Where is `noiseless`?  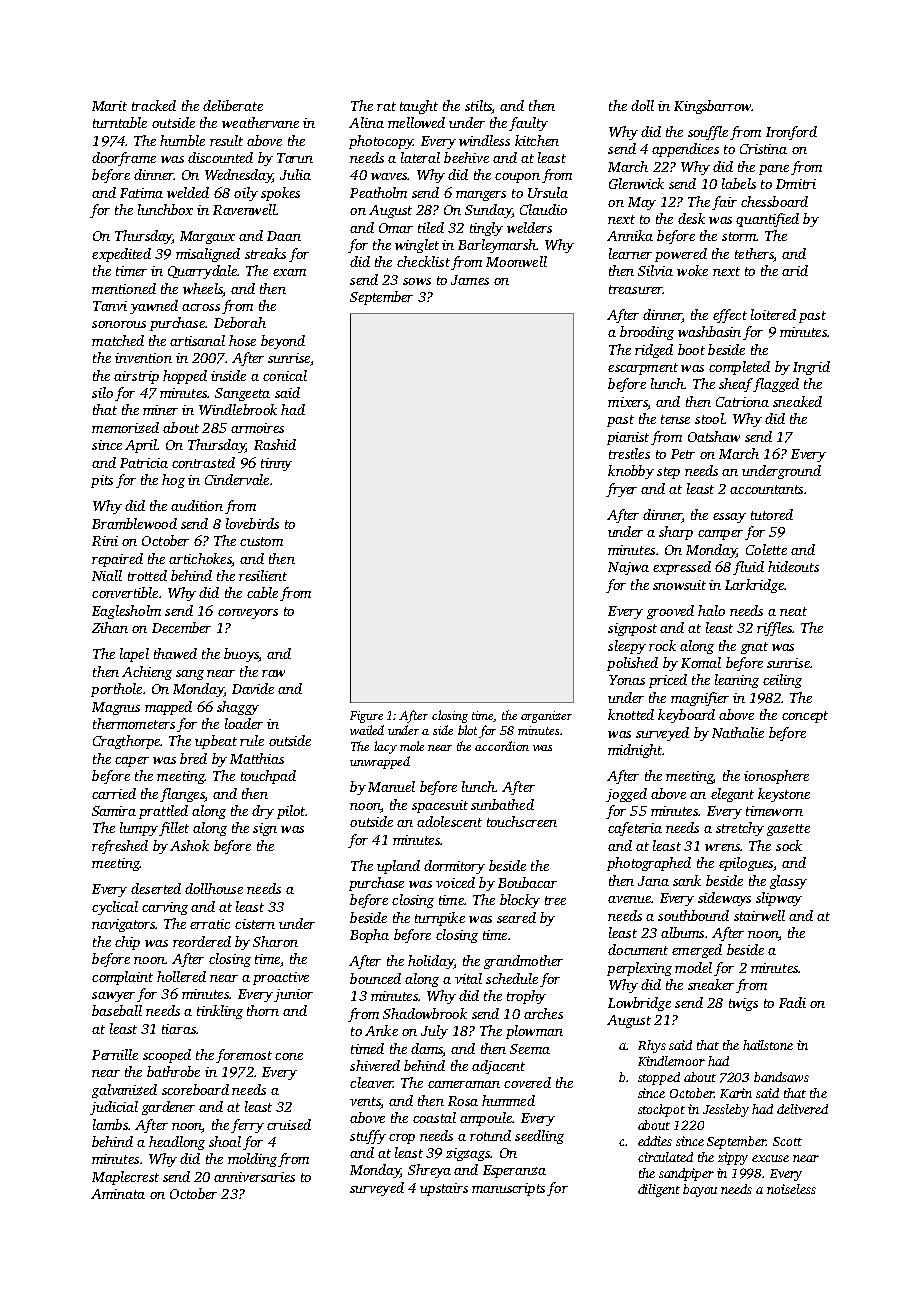 noiseless is located at coordinates (791, 1189).
